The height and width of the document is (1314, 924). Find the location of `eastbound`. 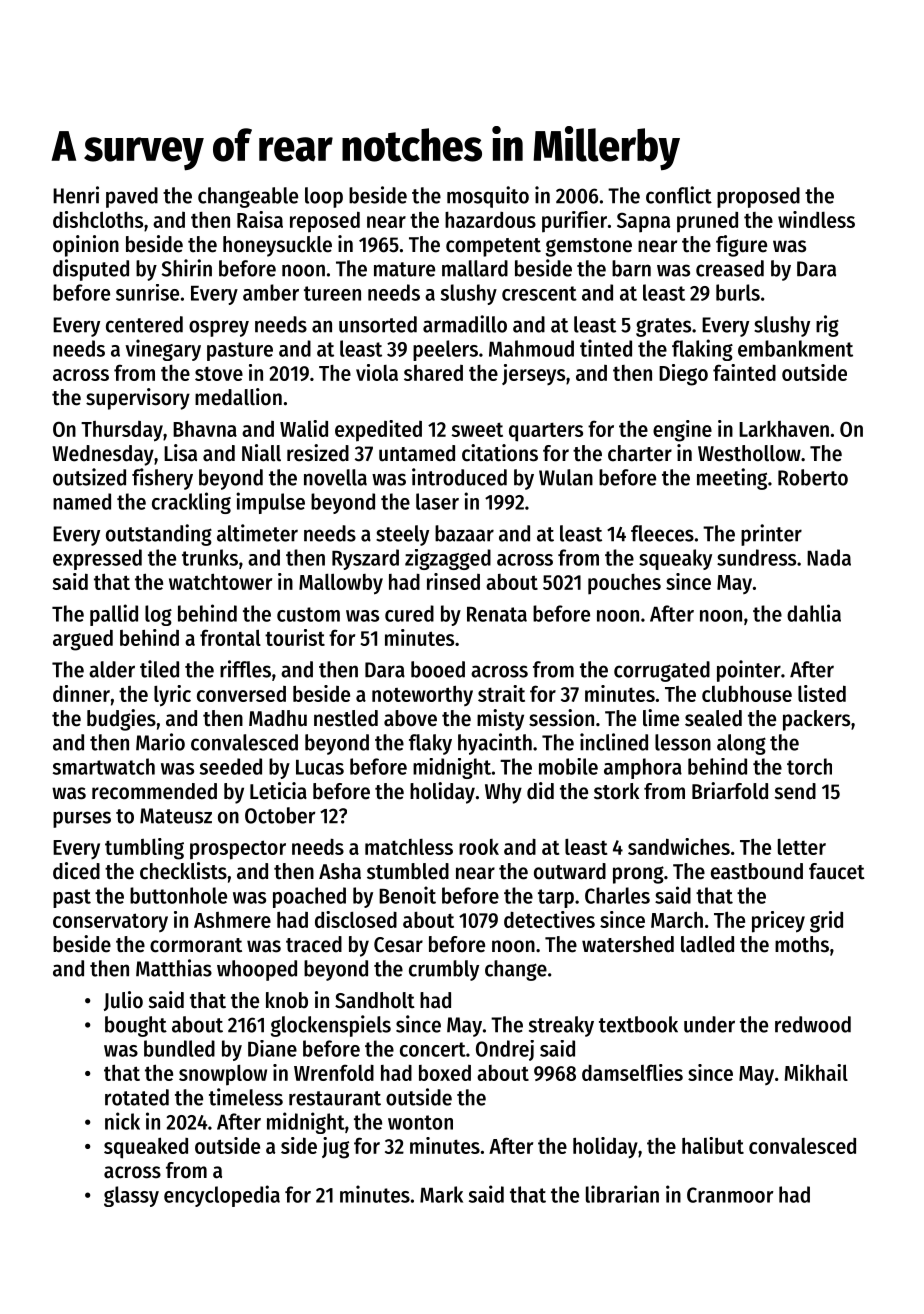

eastbound is located at coordinates (757, 871).
